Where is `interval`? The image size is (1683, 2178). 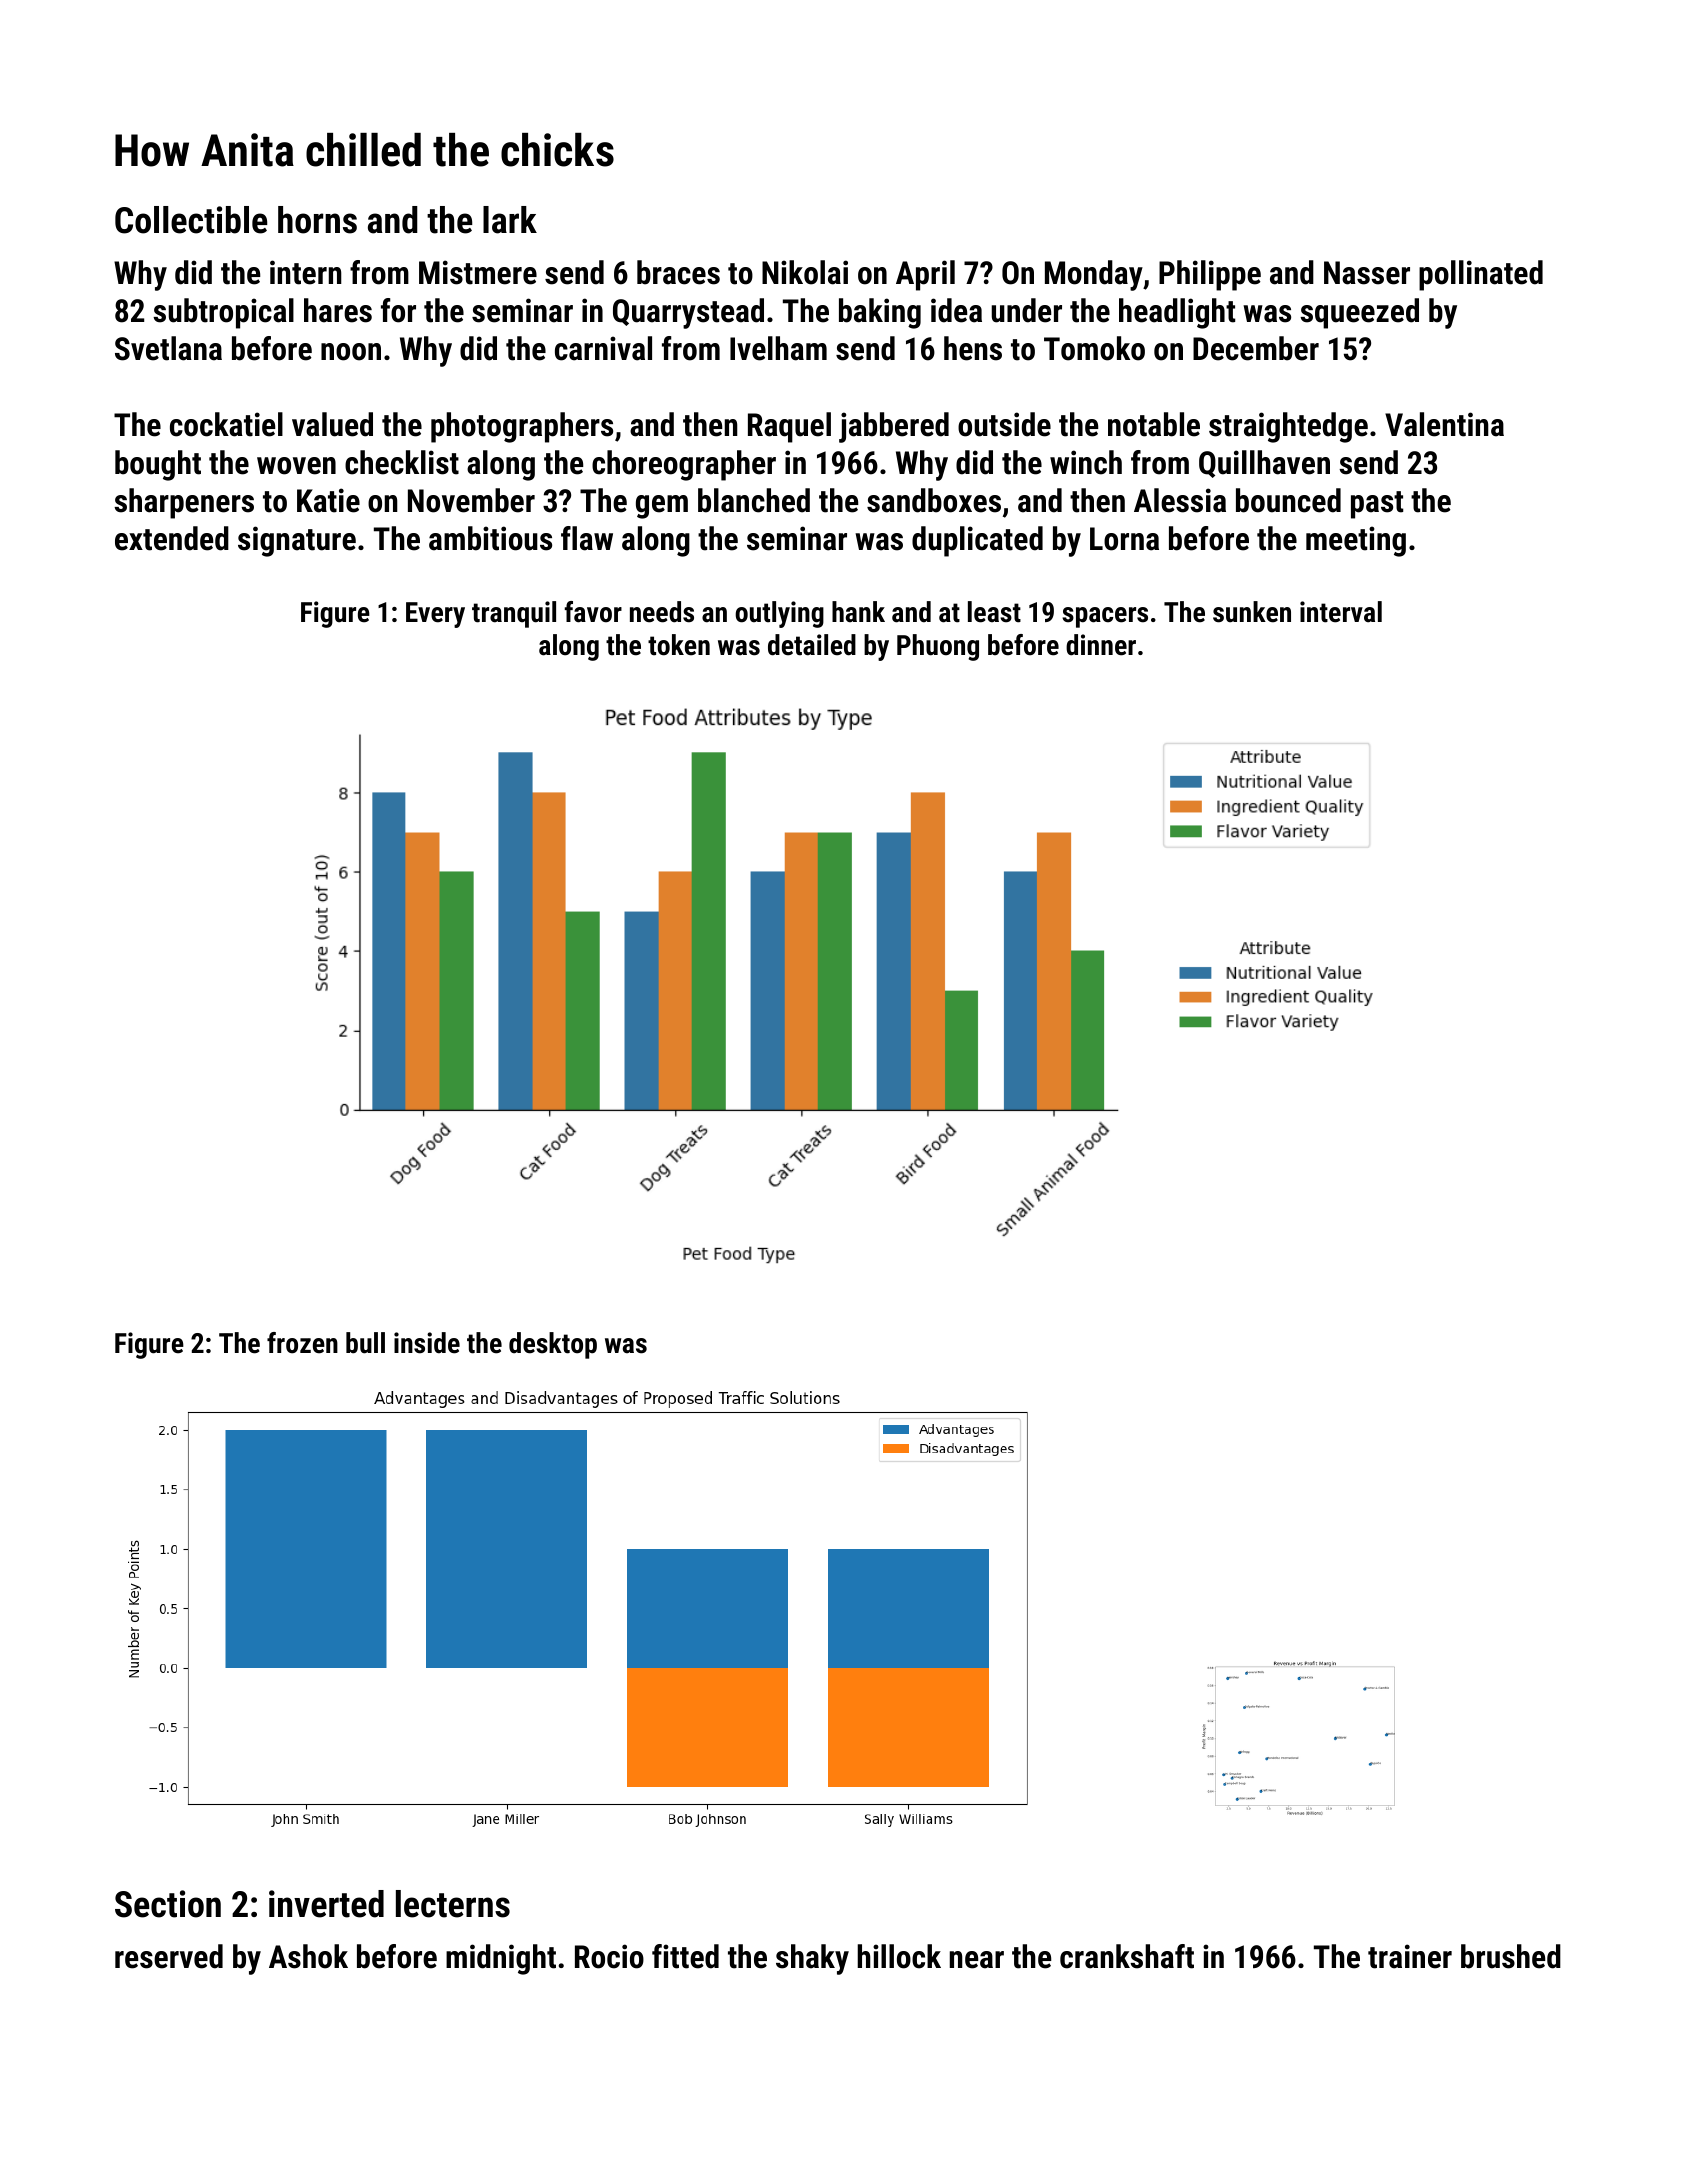
interval is located at coordinates (1341, 612).
